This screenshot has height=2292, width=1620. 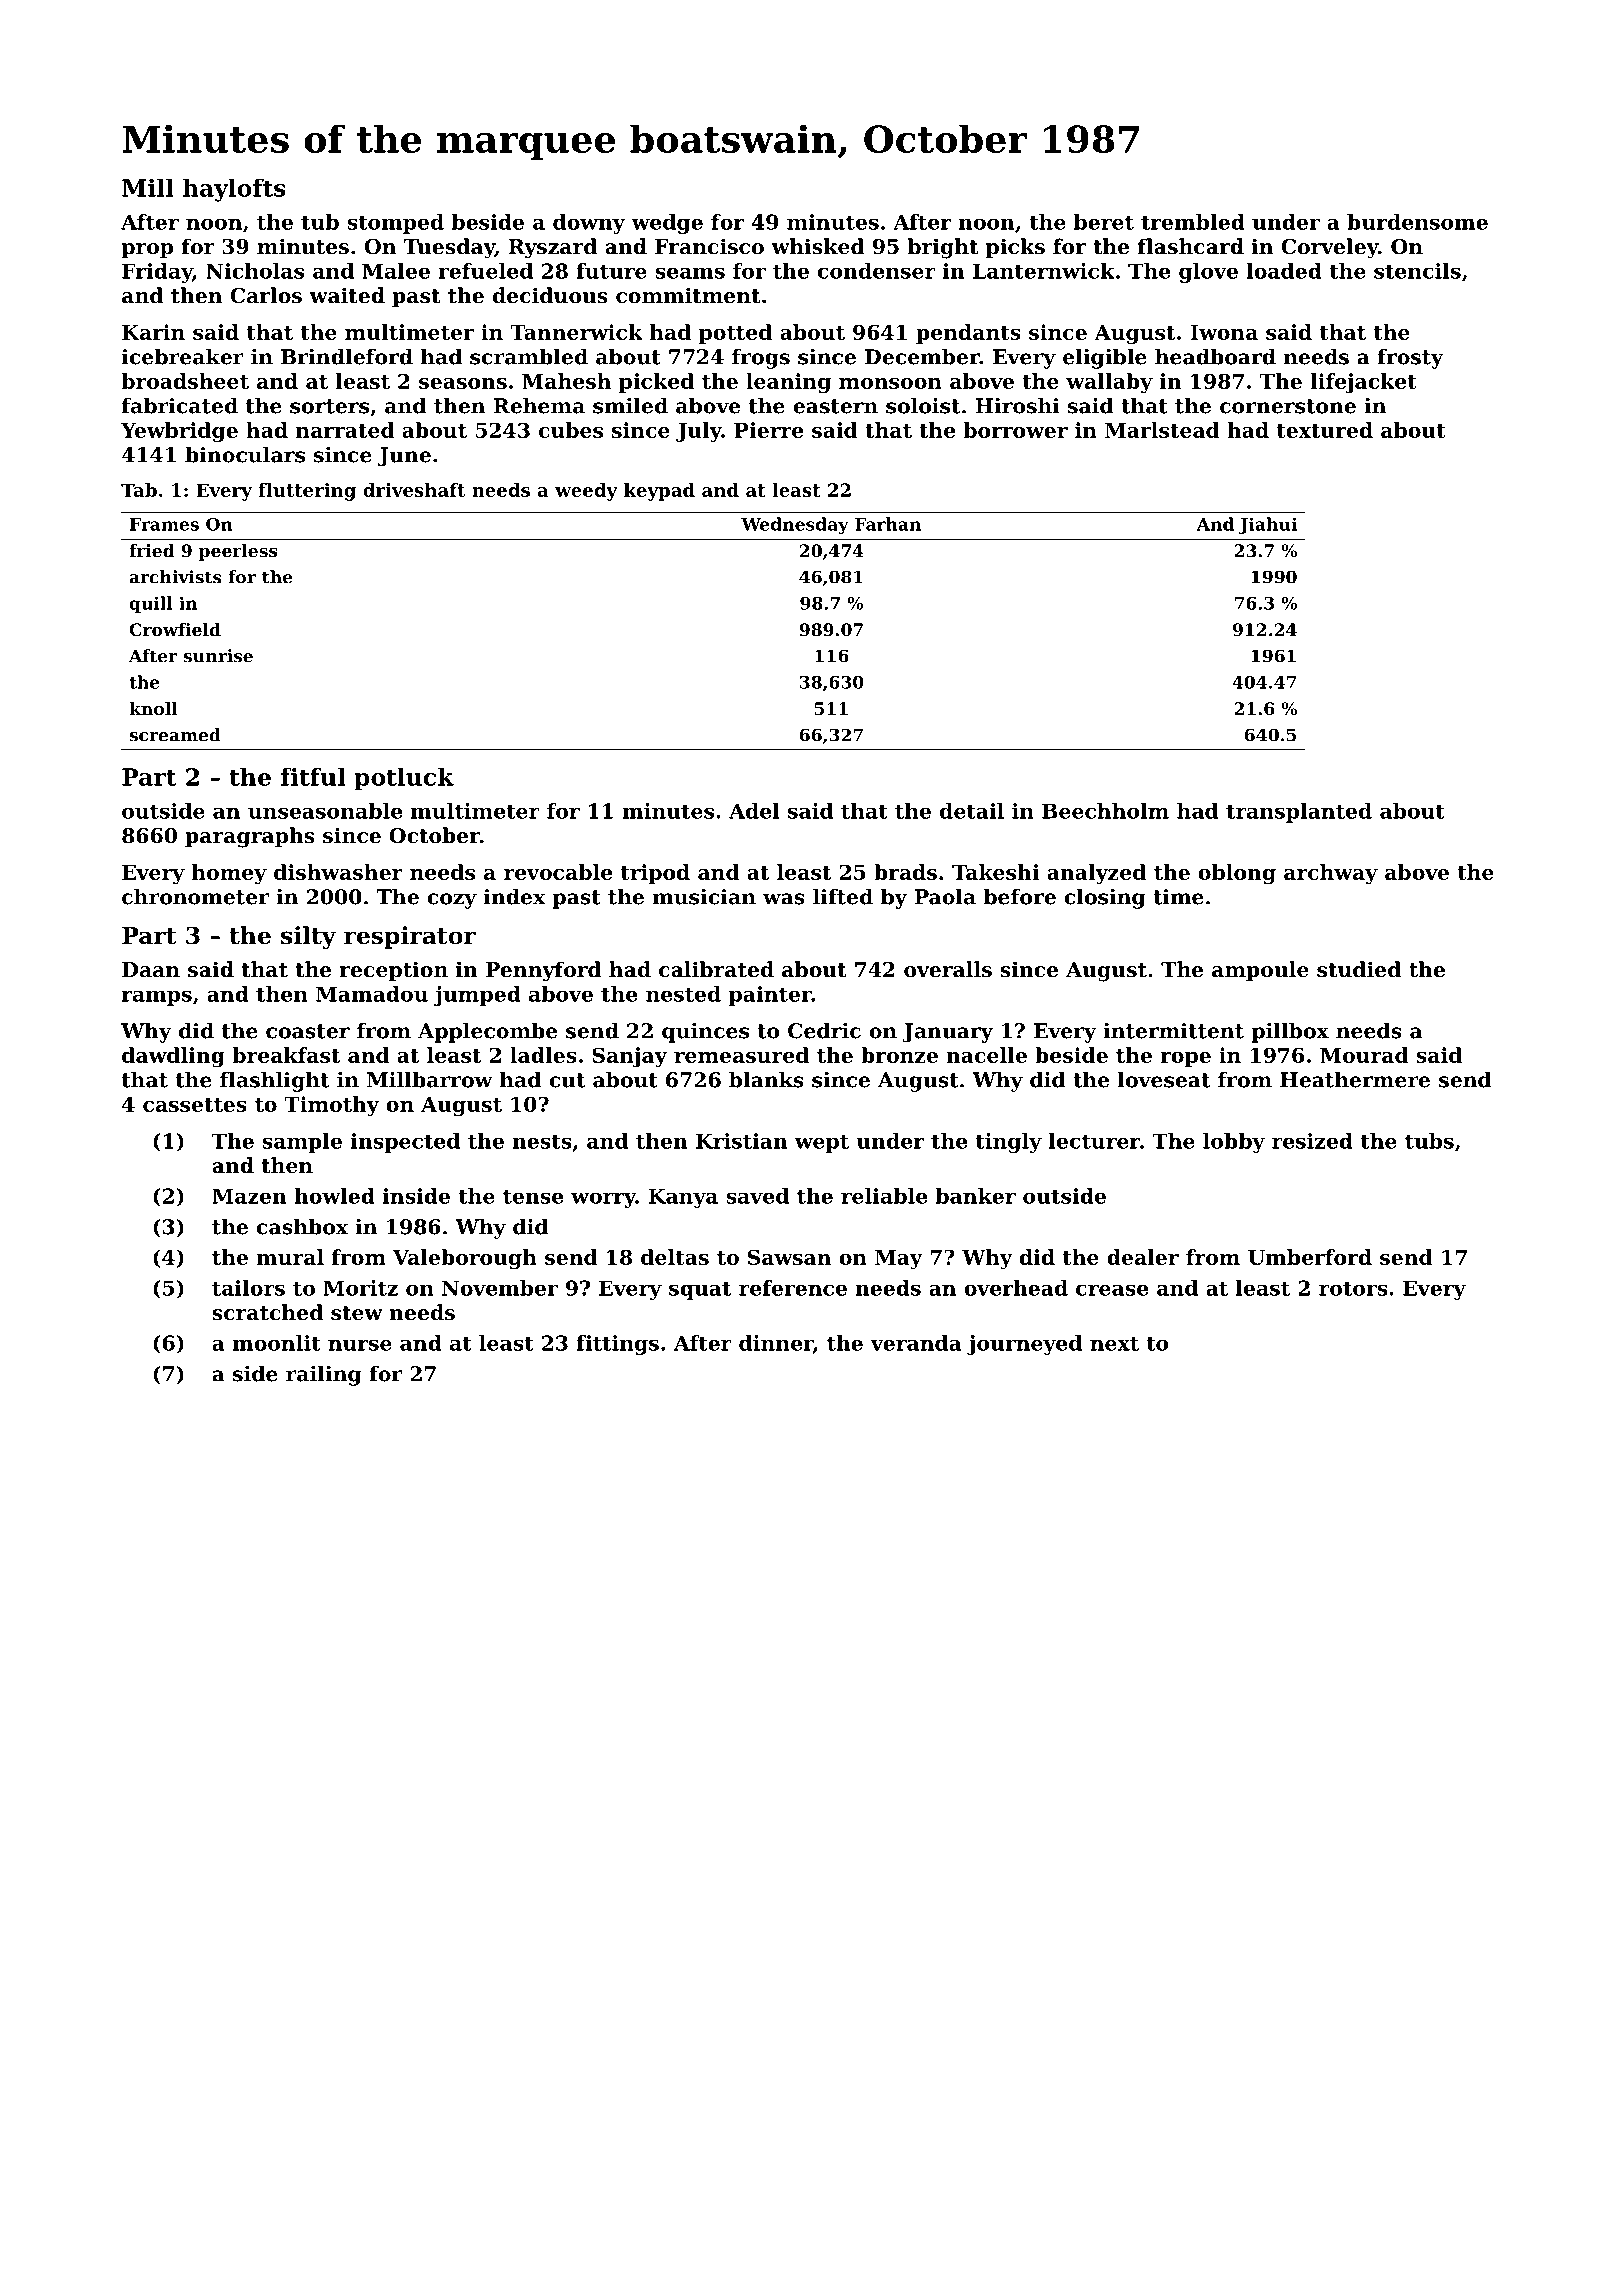 What do you see at coordinates (843, 896) in the screenshot?
I see `lifted` at bounding box center [843, 896].
